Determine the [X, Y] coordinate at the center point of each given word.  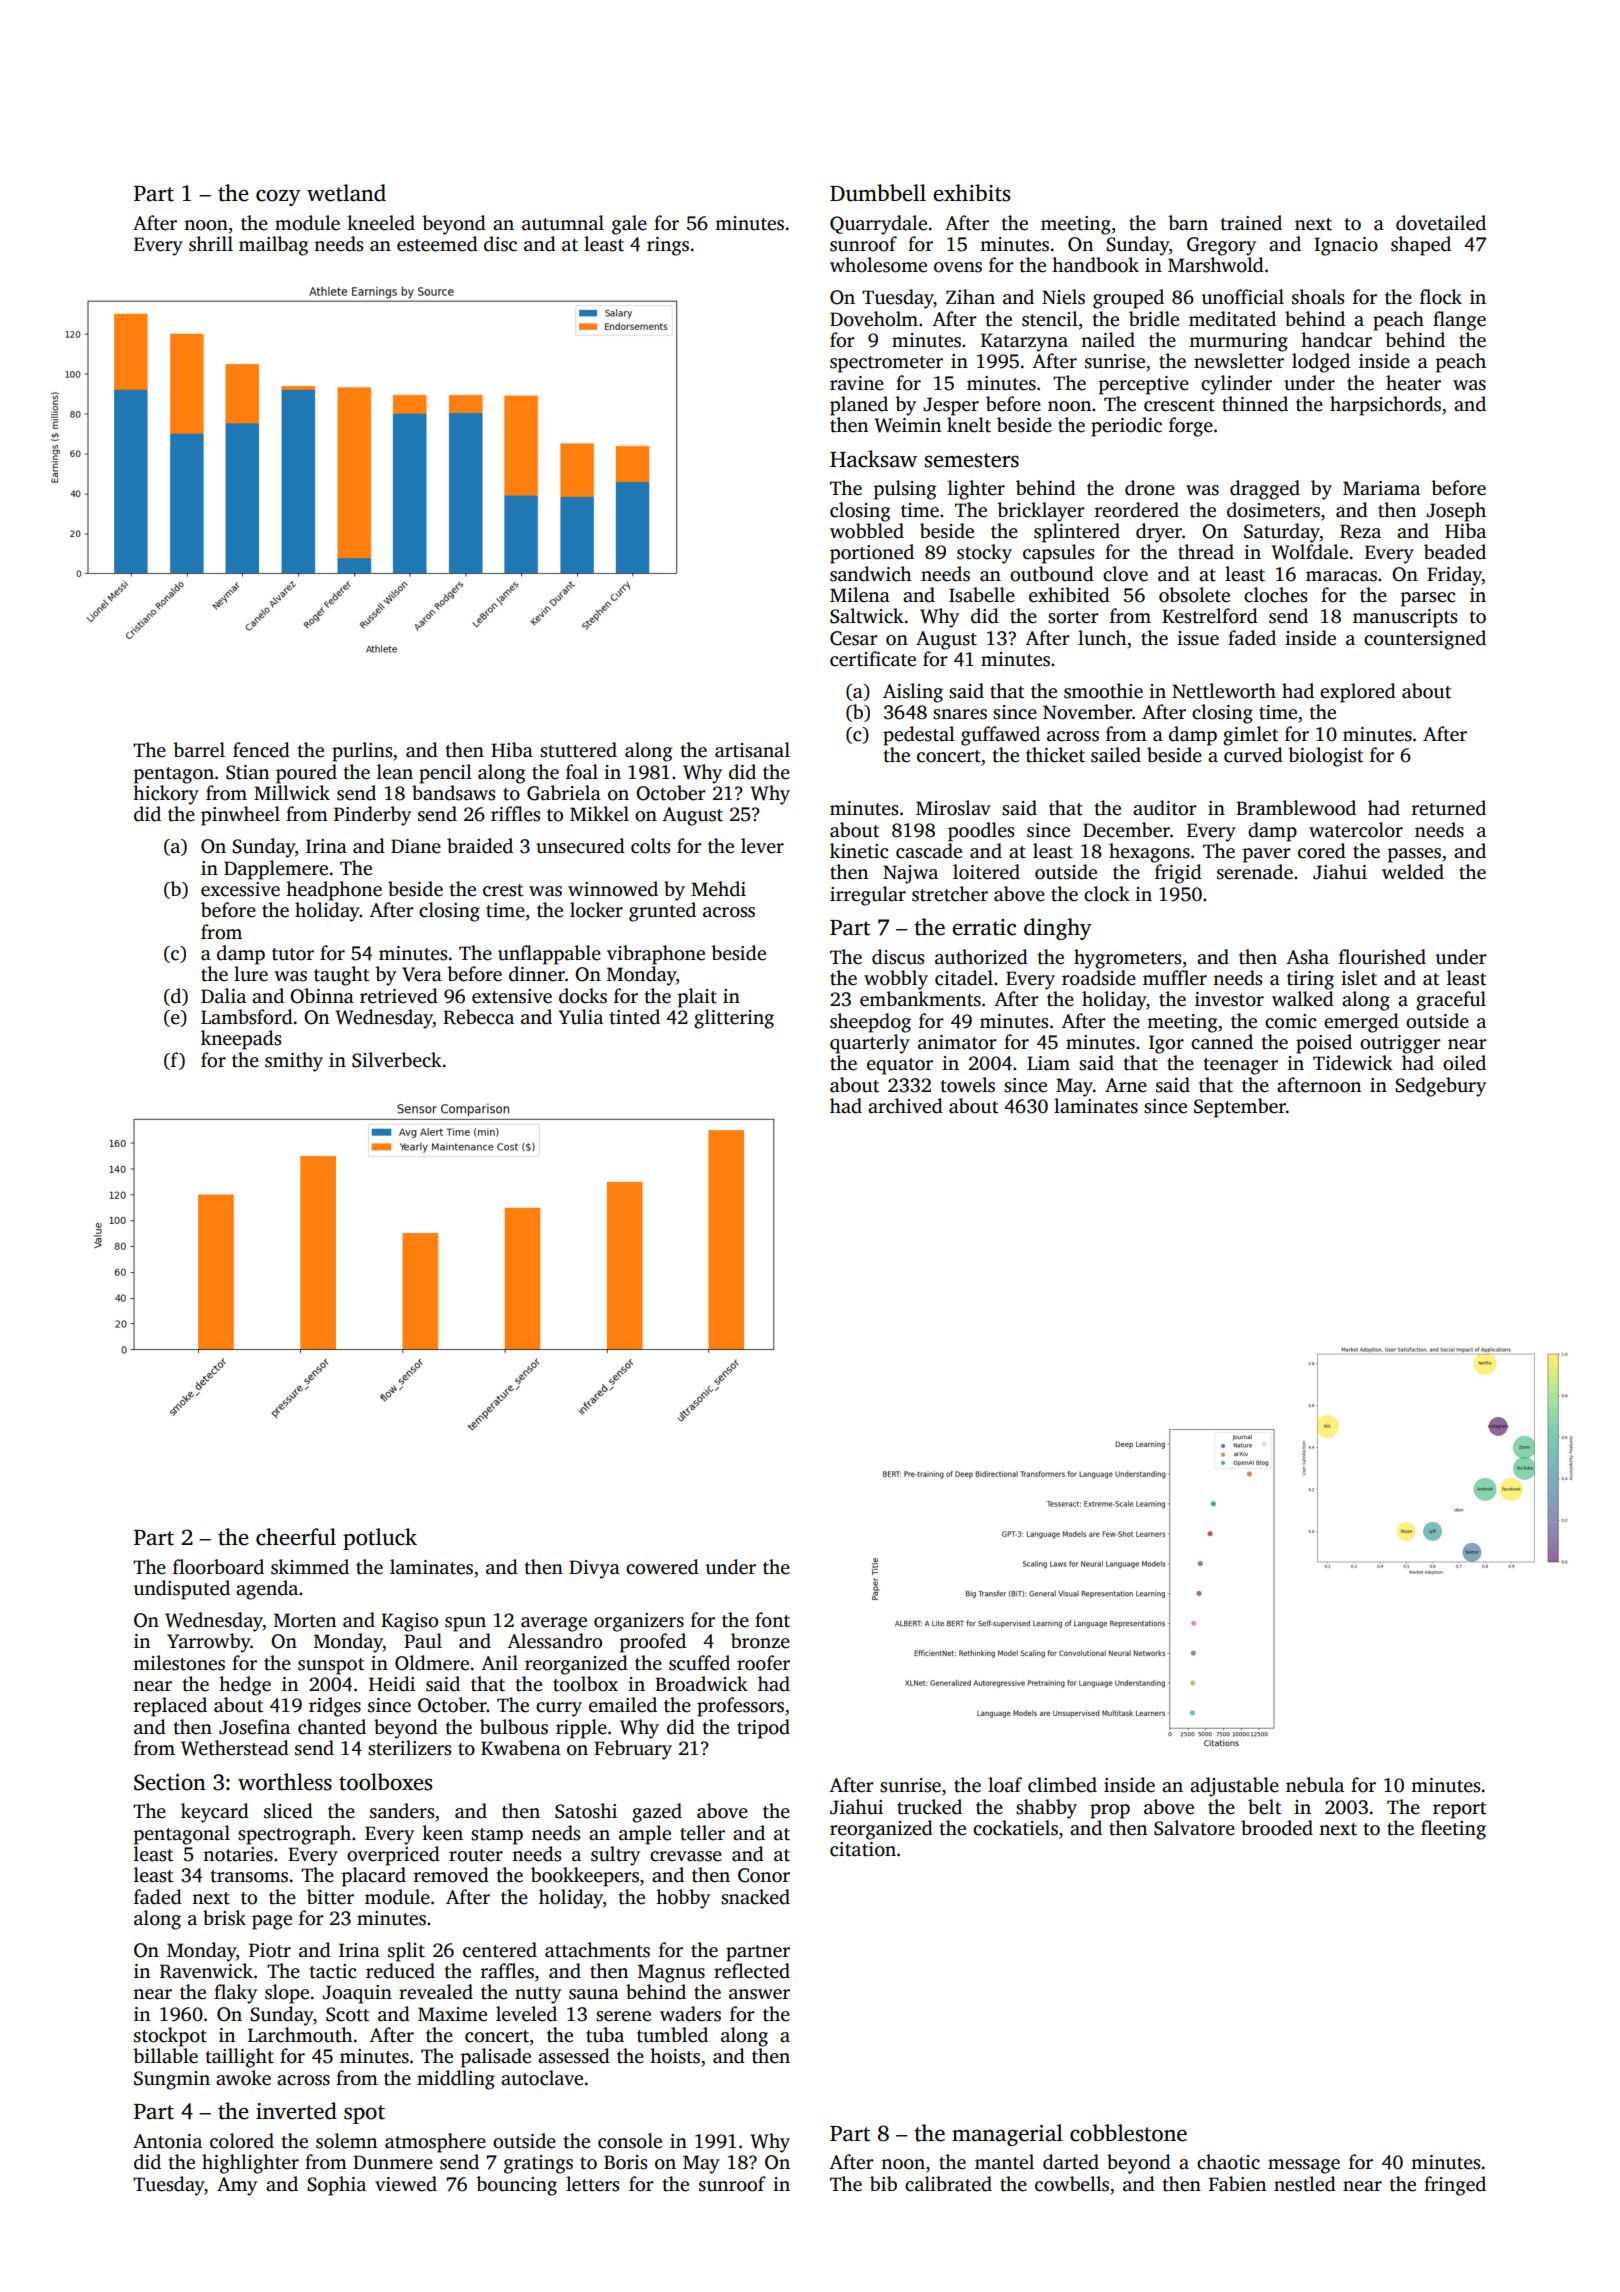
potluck [380, 1539]
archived [905, 1106]
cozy [278, 198]
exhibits [971, 193]
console [630, 2141]
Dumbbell [878, 193]
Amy [237, 2186]
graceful [1451, 1001]
